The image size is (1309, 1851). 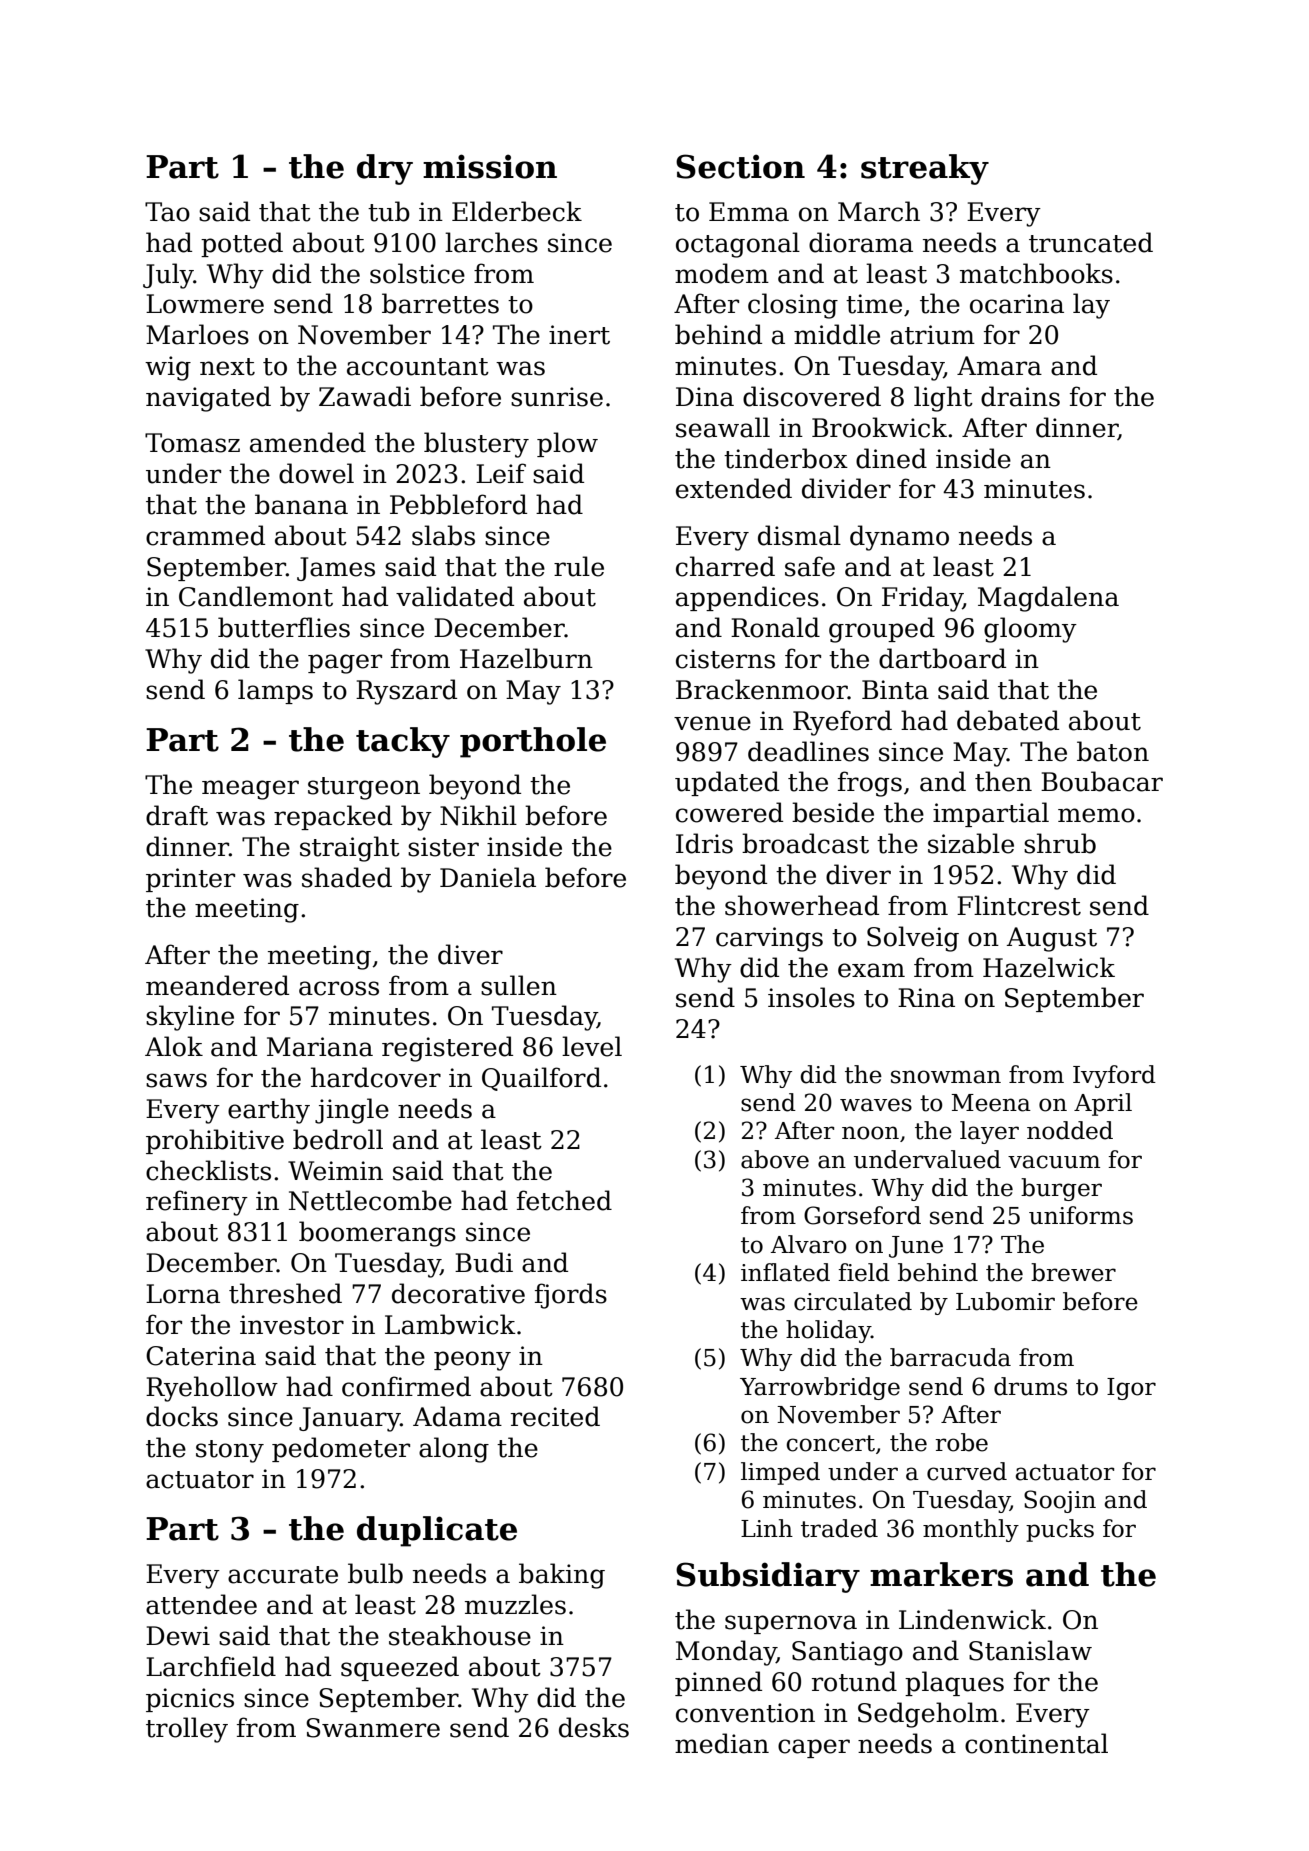 What do you see at coordinates (942, 658) in the page?
I see `dartboard` at bounding box center [942, 658].
